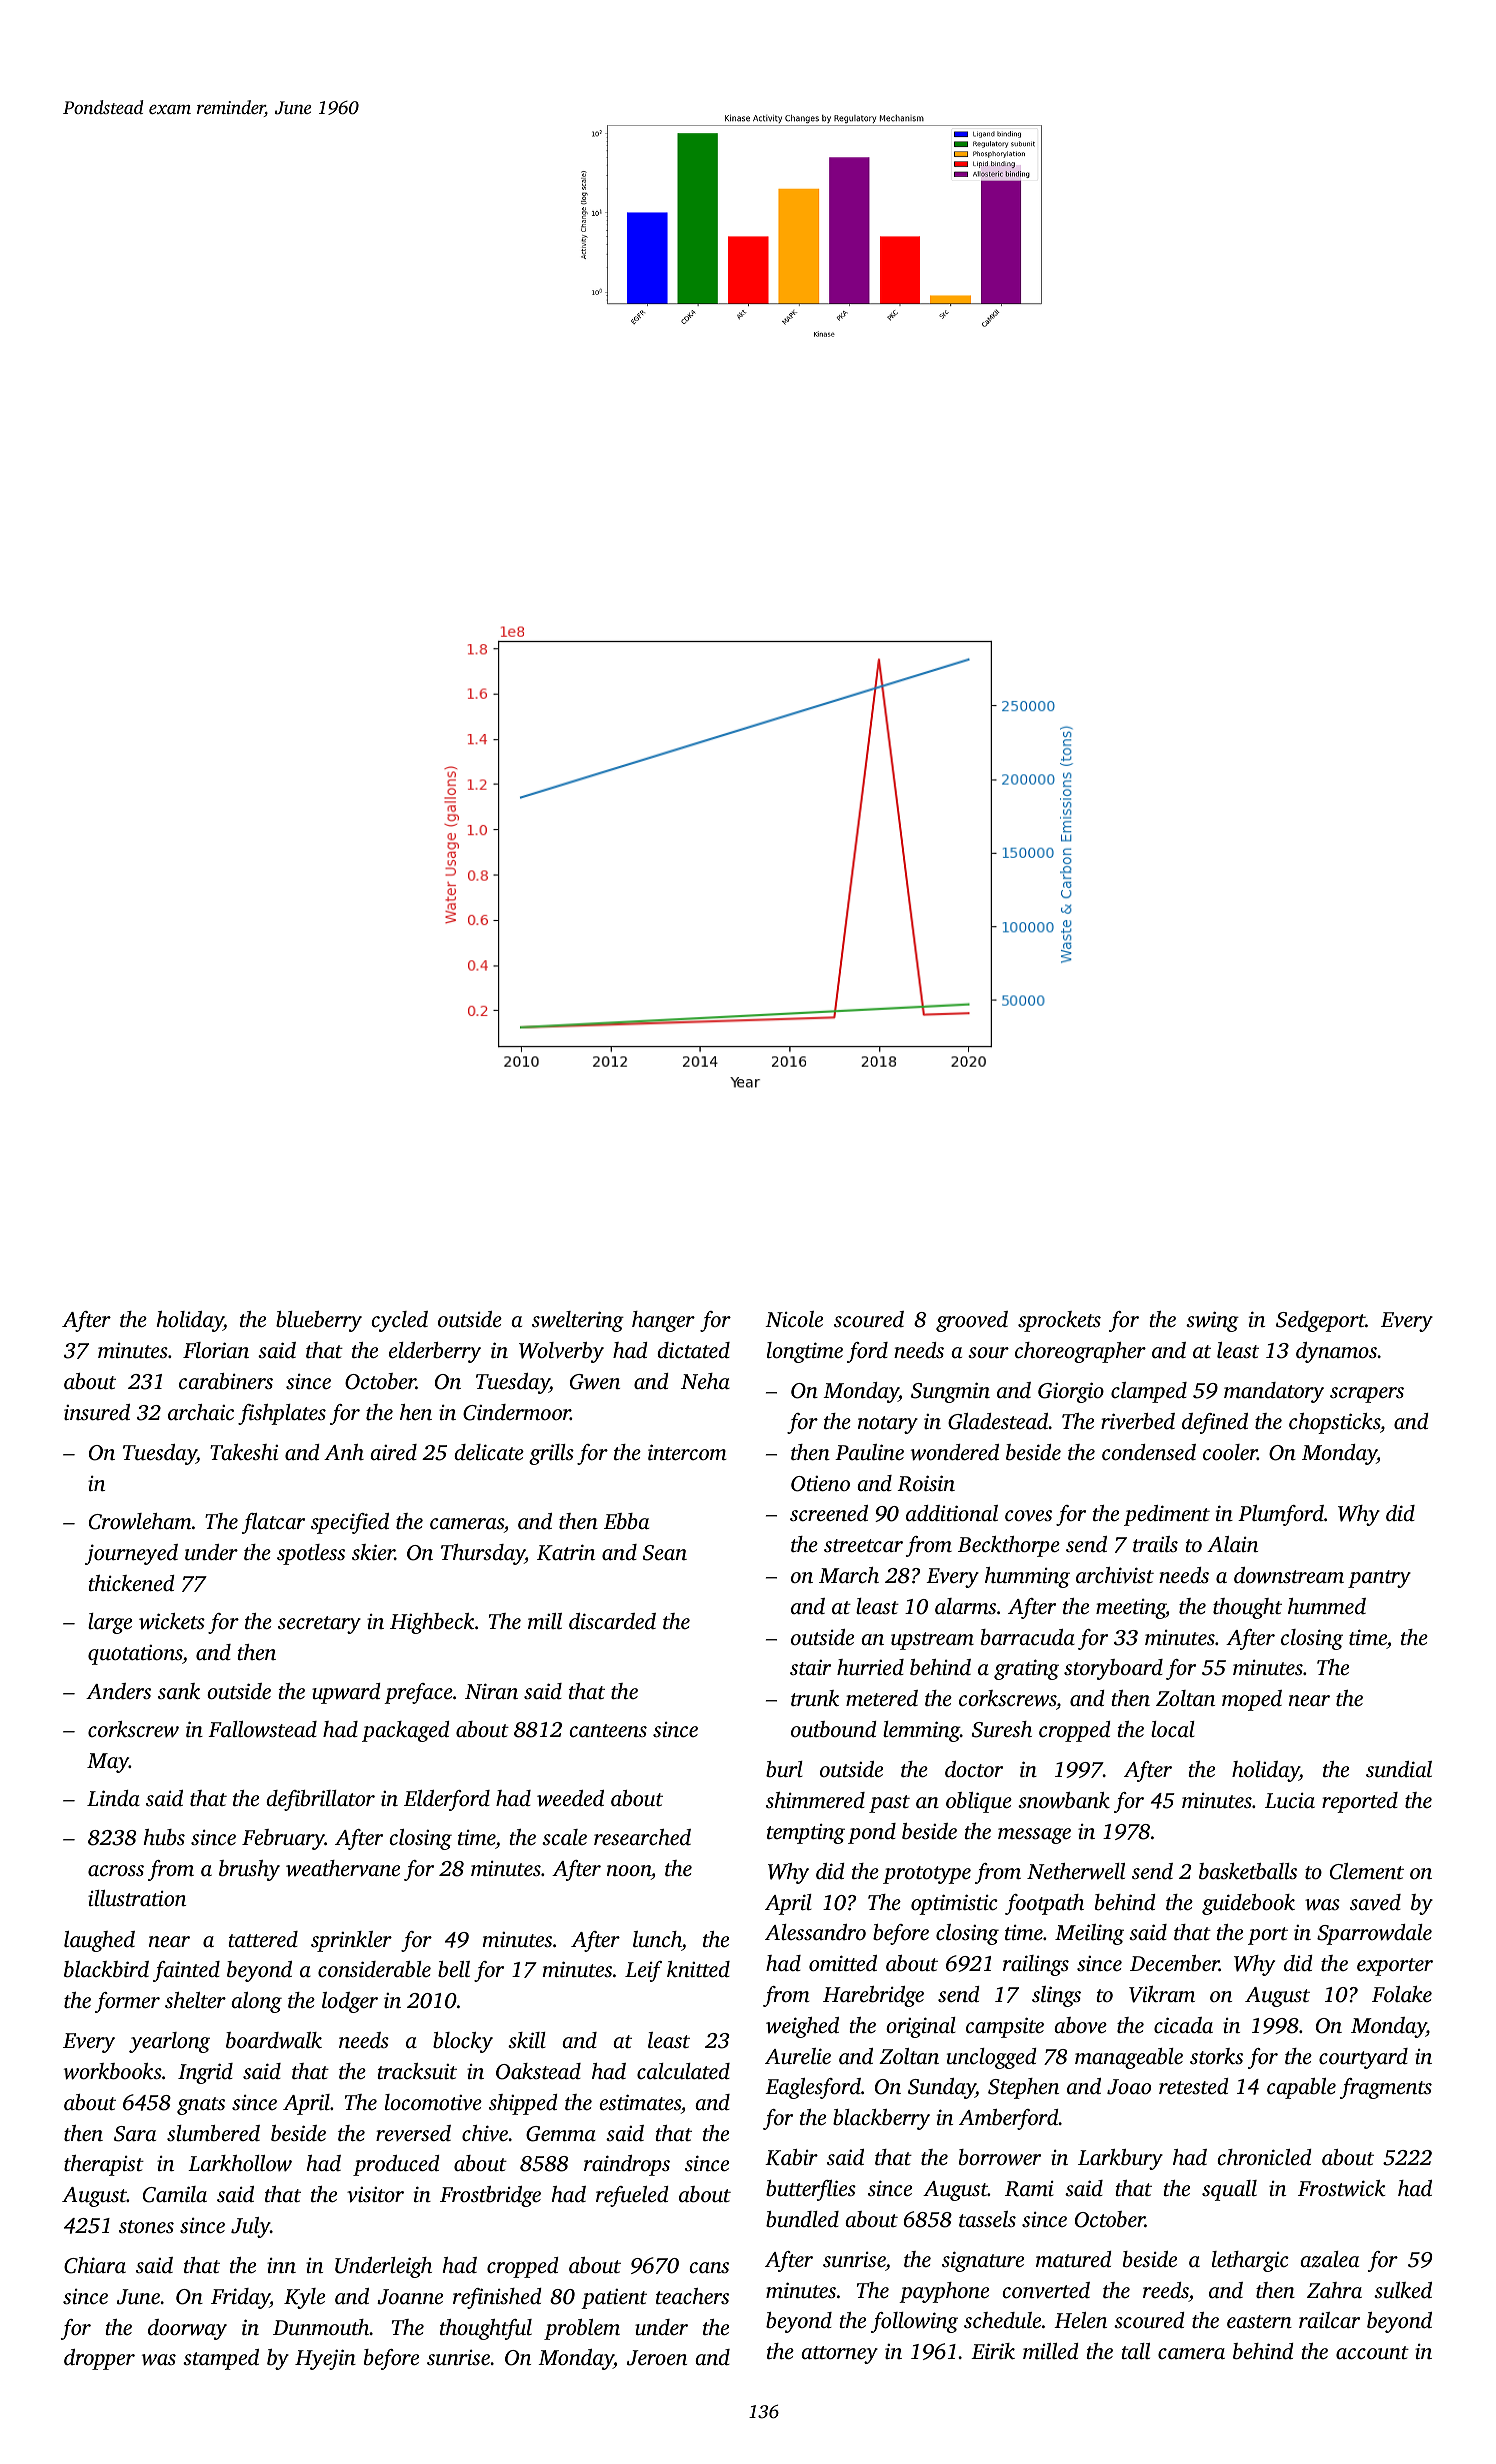  Describe the element at coordinates (320, 1800) in the screenshot. I see `defibrillator` at that location.
